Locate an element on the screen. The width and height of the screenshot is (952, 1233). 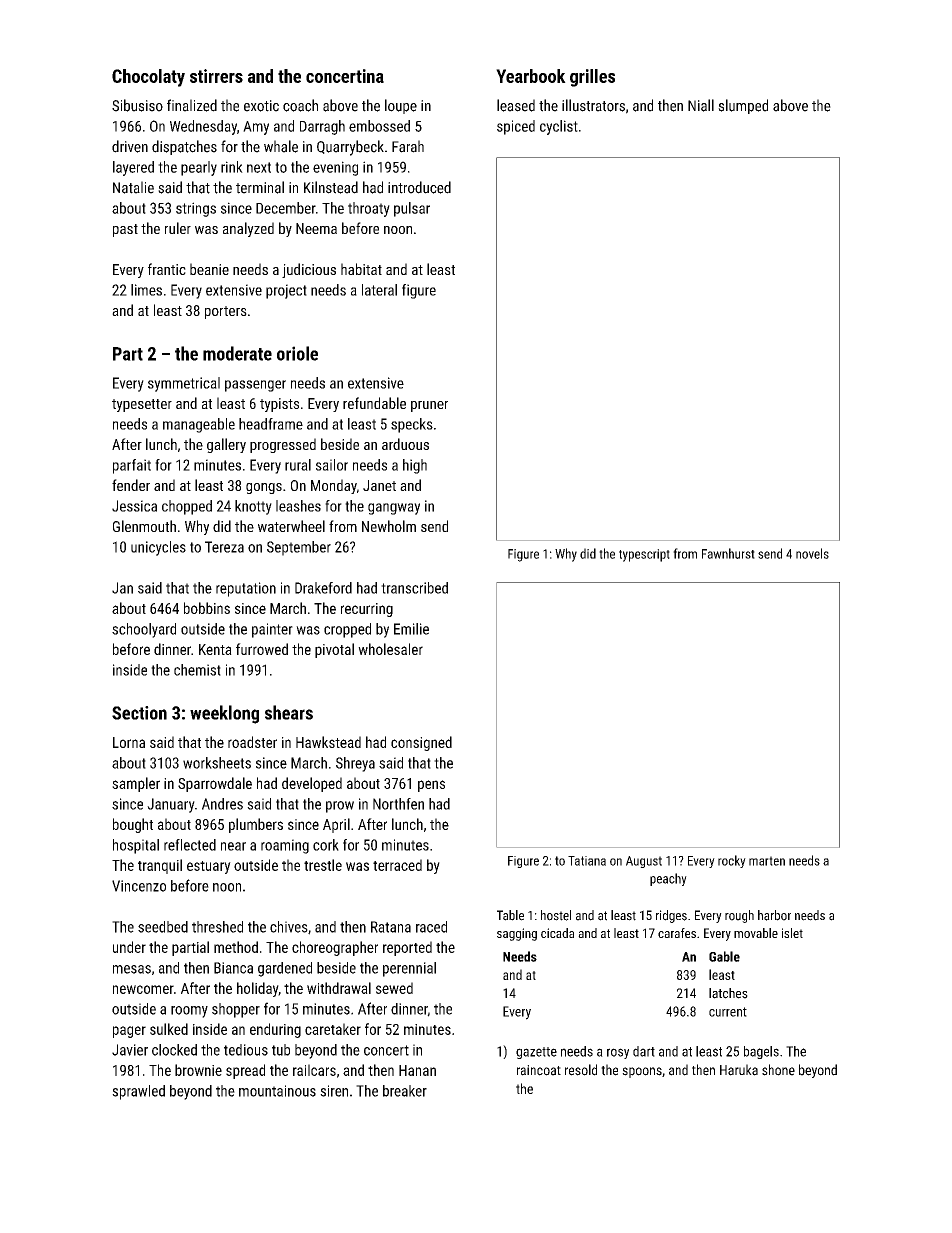
mountainous is located at coordinates (277, 1091).
